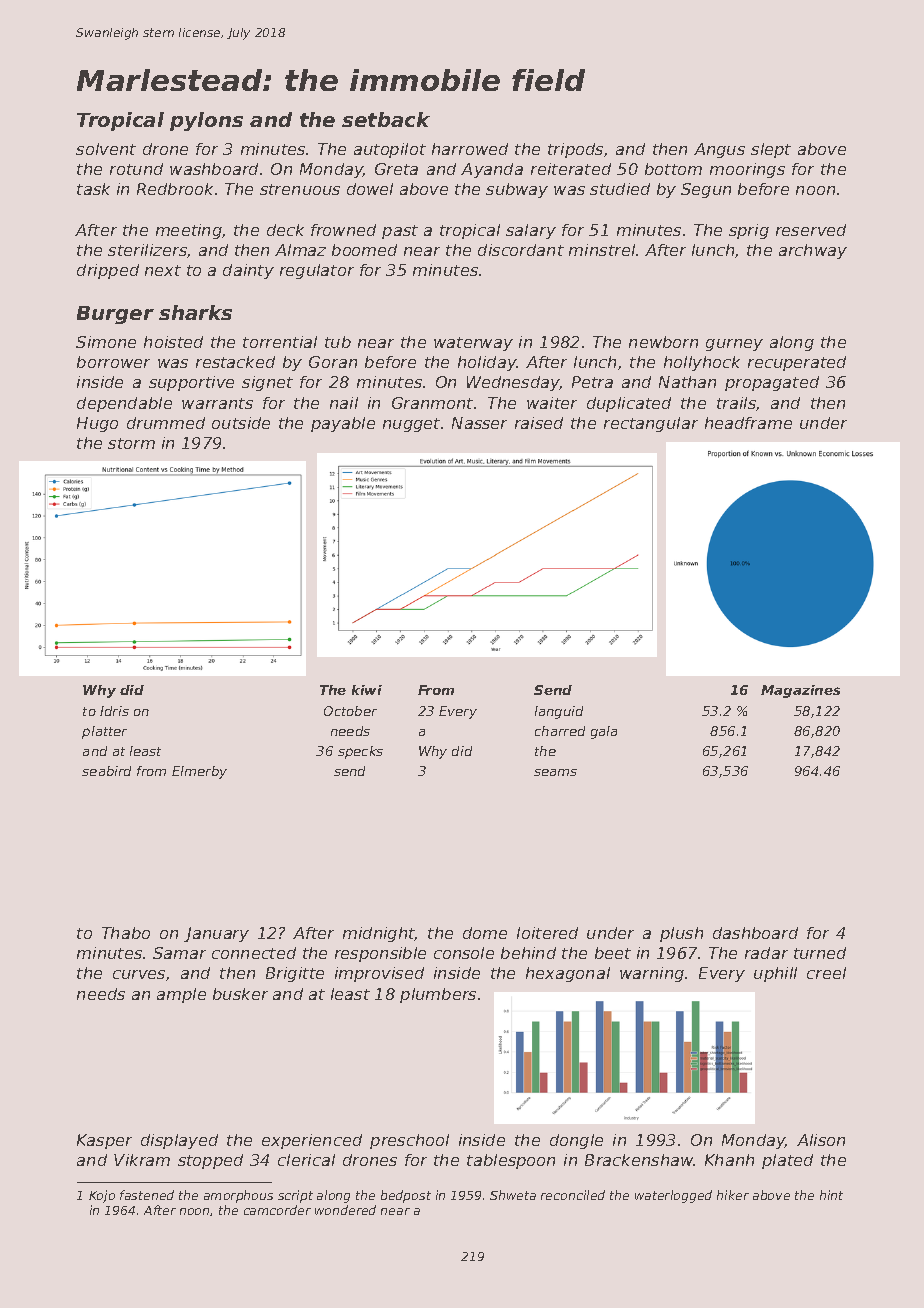 The width and height of the document is (924, 1308). What do you see at coordinates (826, 973) in the document?
I see `creel` at bounding box center [826, 973].
